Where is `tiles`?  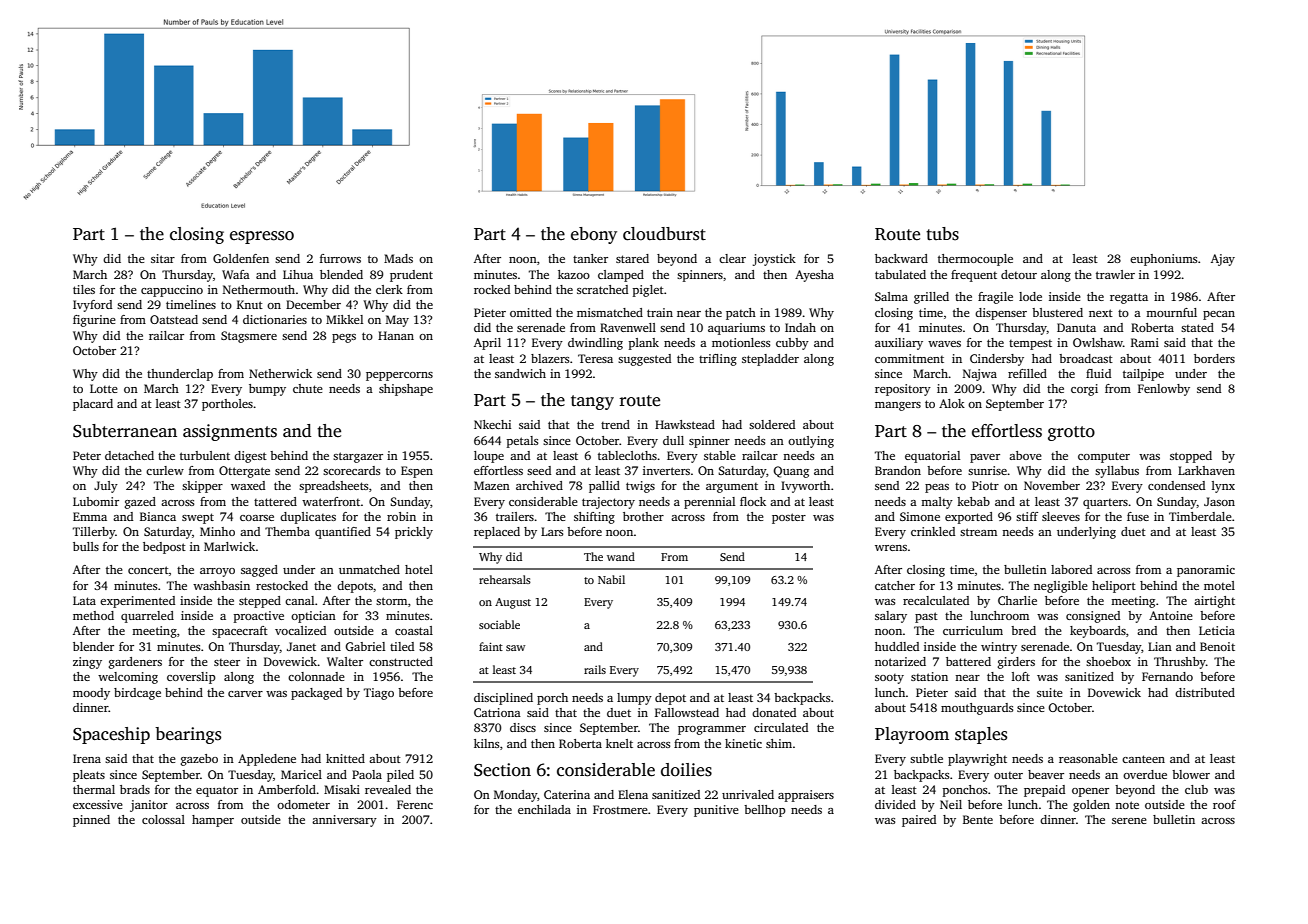 tiles is located at coordinates (84, 289).
